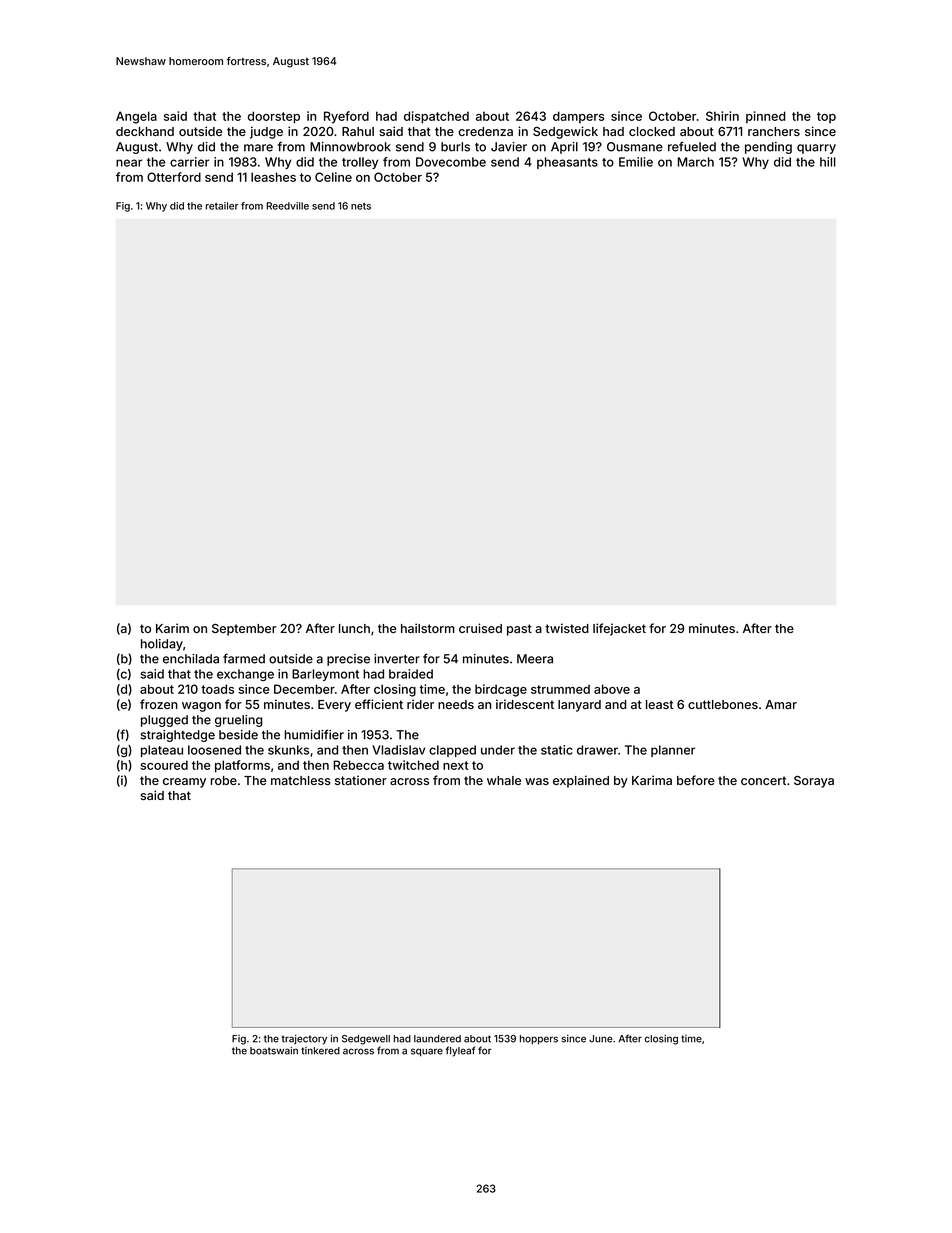 Image resolution: width=952 pixels, height=1233 pixels. Describe the element at coordinates (480, 628) in the document. I see `cruised` at that location.
